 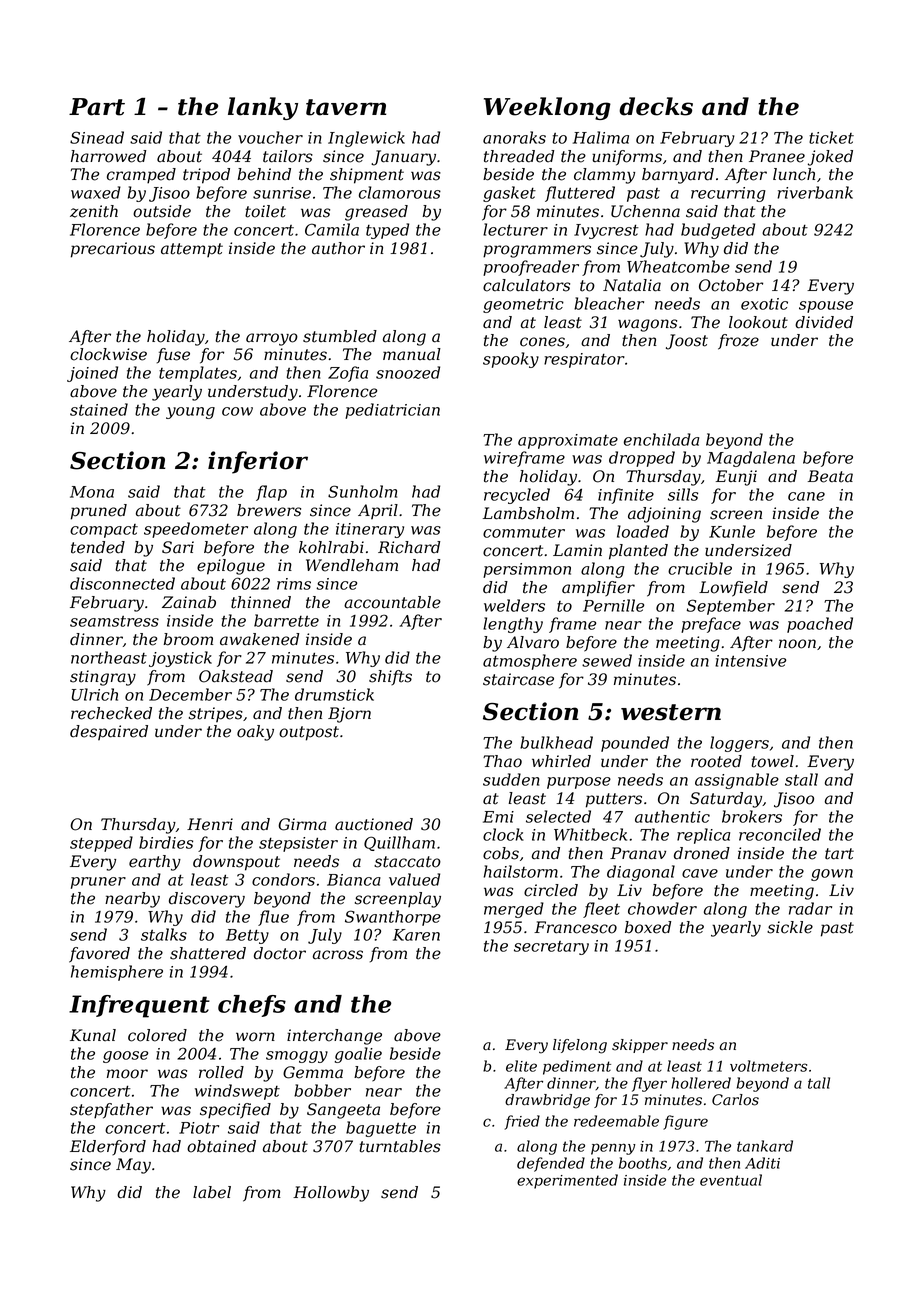 What do you see at coordinates (820, 625) in the screenshot?
I see `poached` at bounding box center [820, 625].
